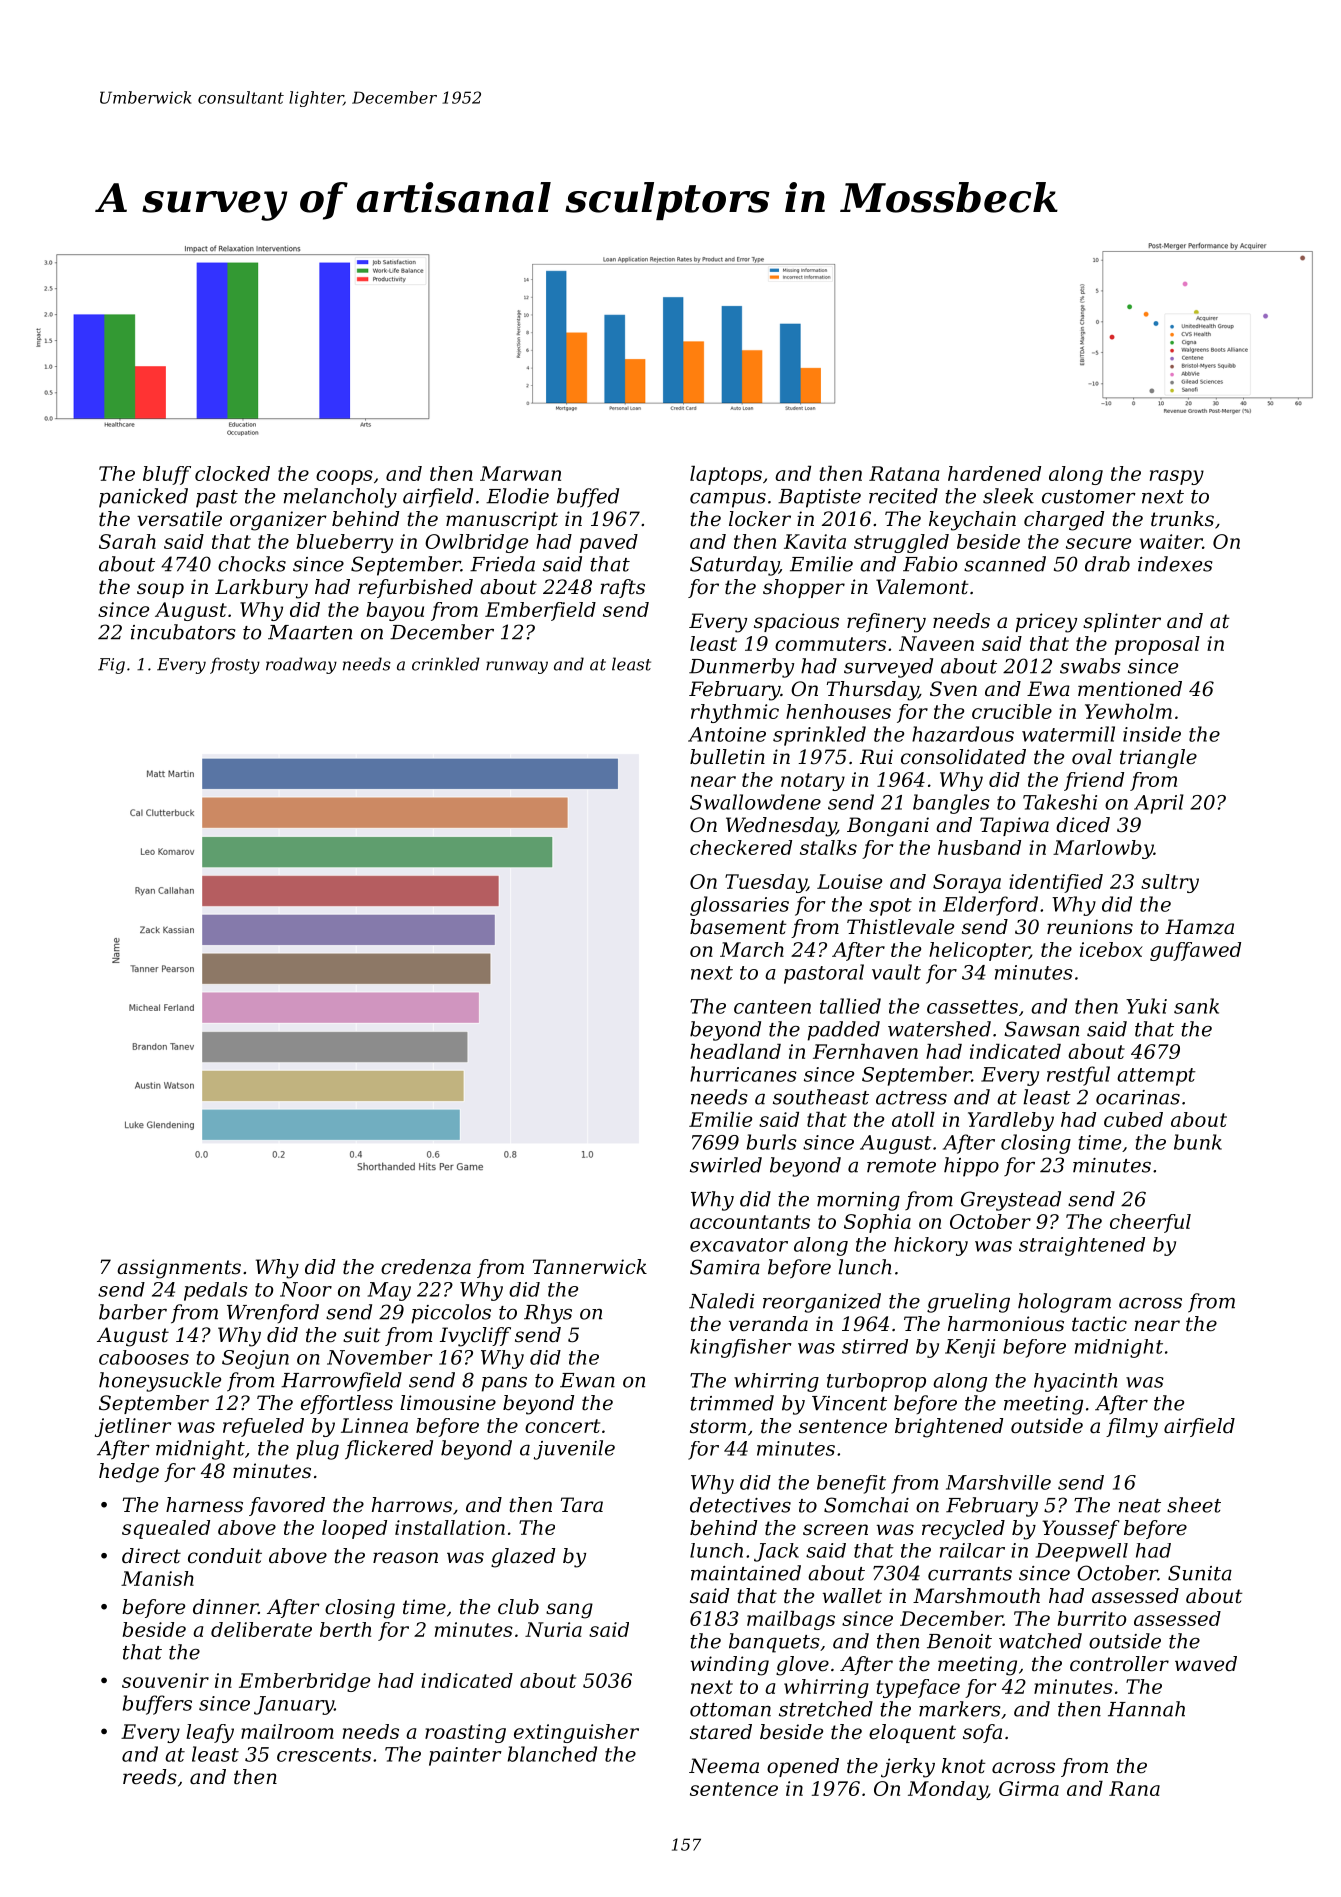  What do you see at coordinates (739, 1245) in the image?
I see `excavator` at bounding box center [739, 1245].
